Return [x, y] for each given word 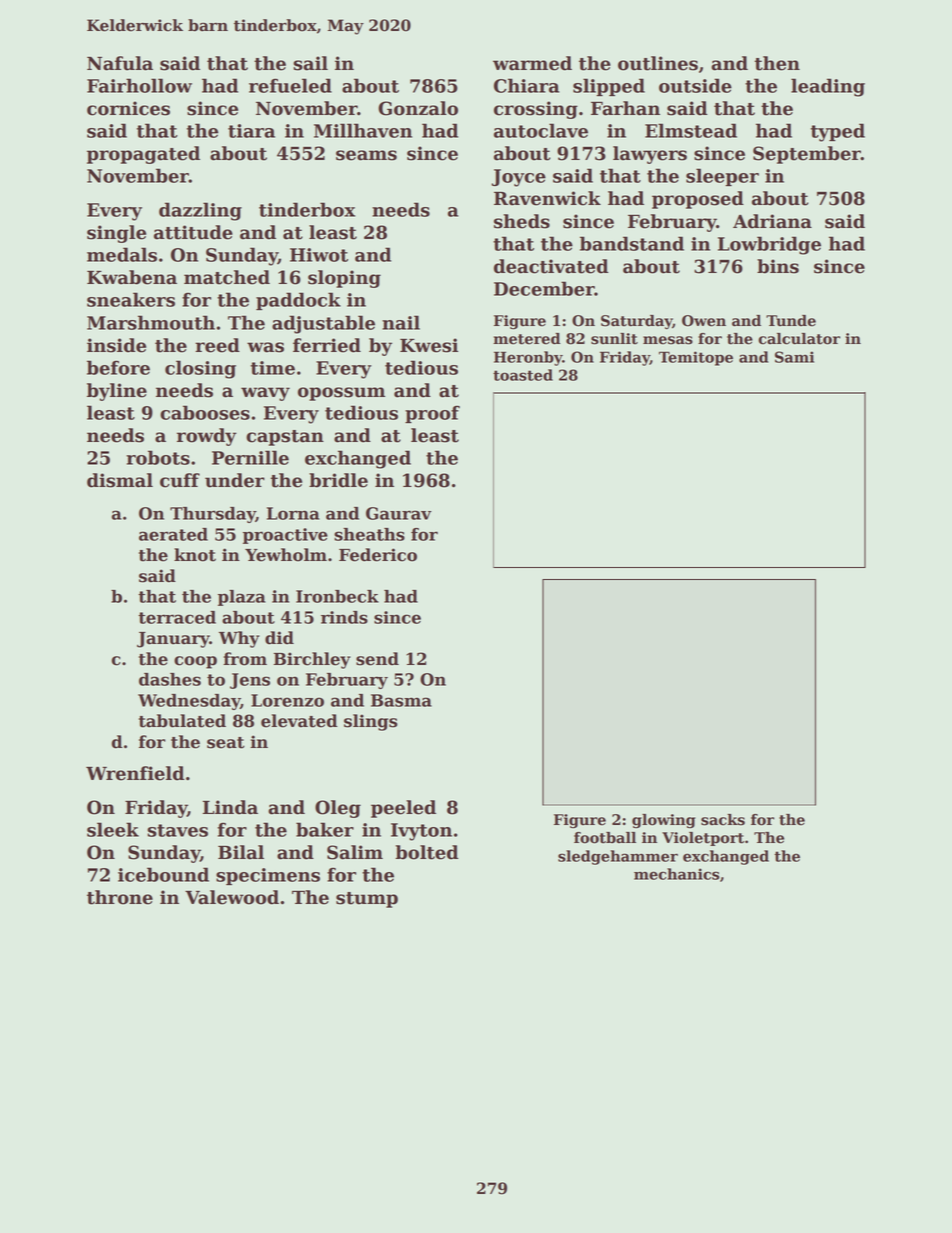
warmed [532, 63]
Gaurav [399, 513]
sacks [723, 820]
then [777, 63]
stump [367, 900]
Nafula [120, 63]
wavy [265, 394]
